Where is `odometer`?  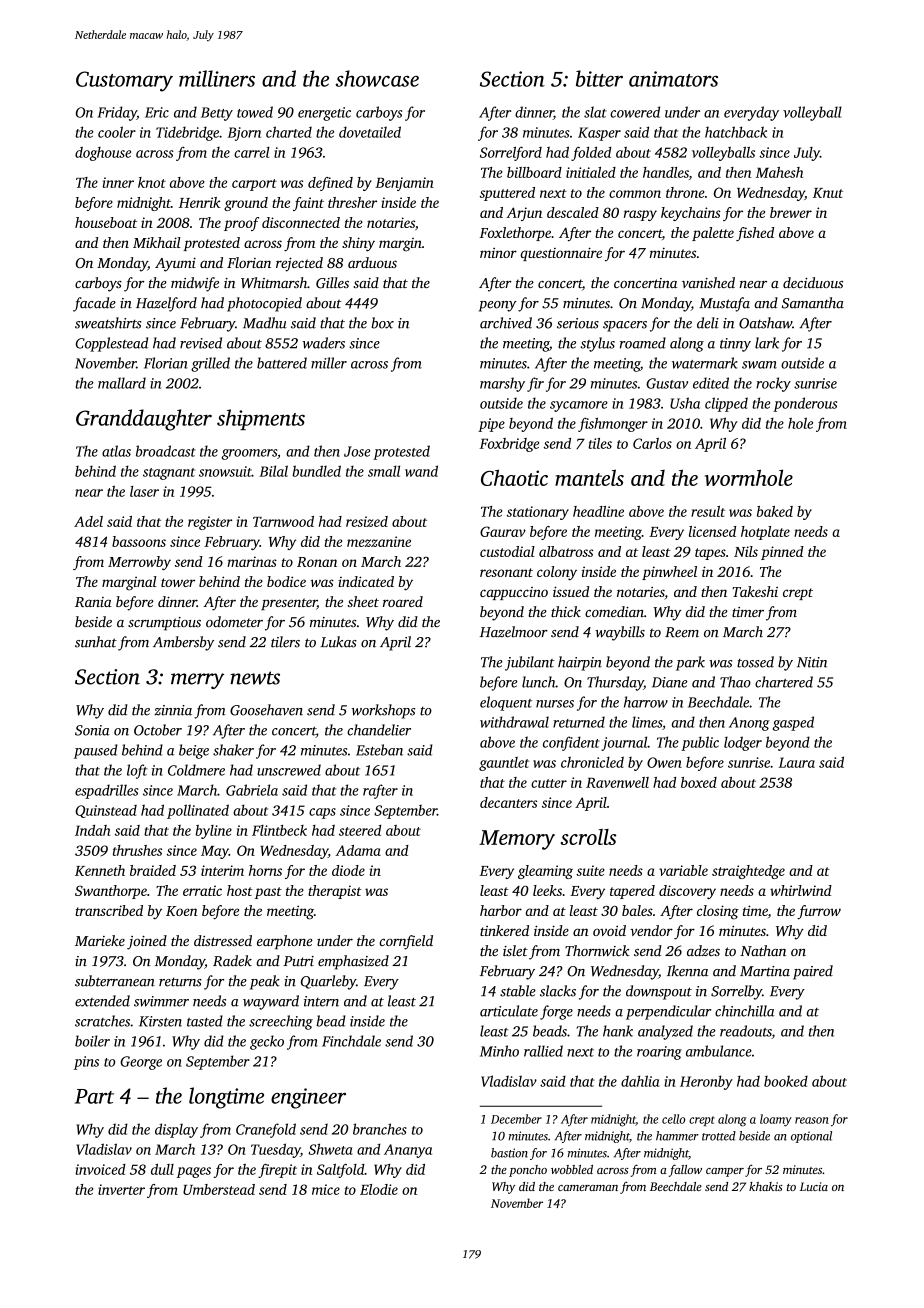
odometer is located at coordinates (234, 621).
